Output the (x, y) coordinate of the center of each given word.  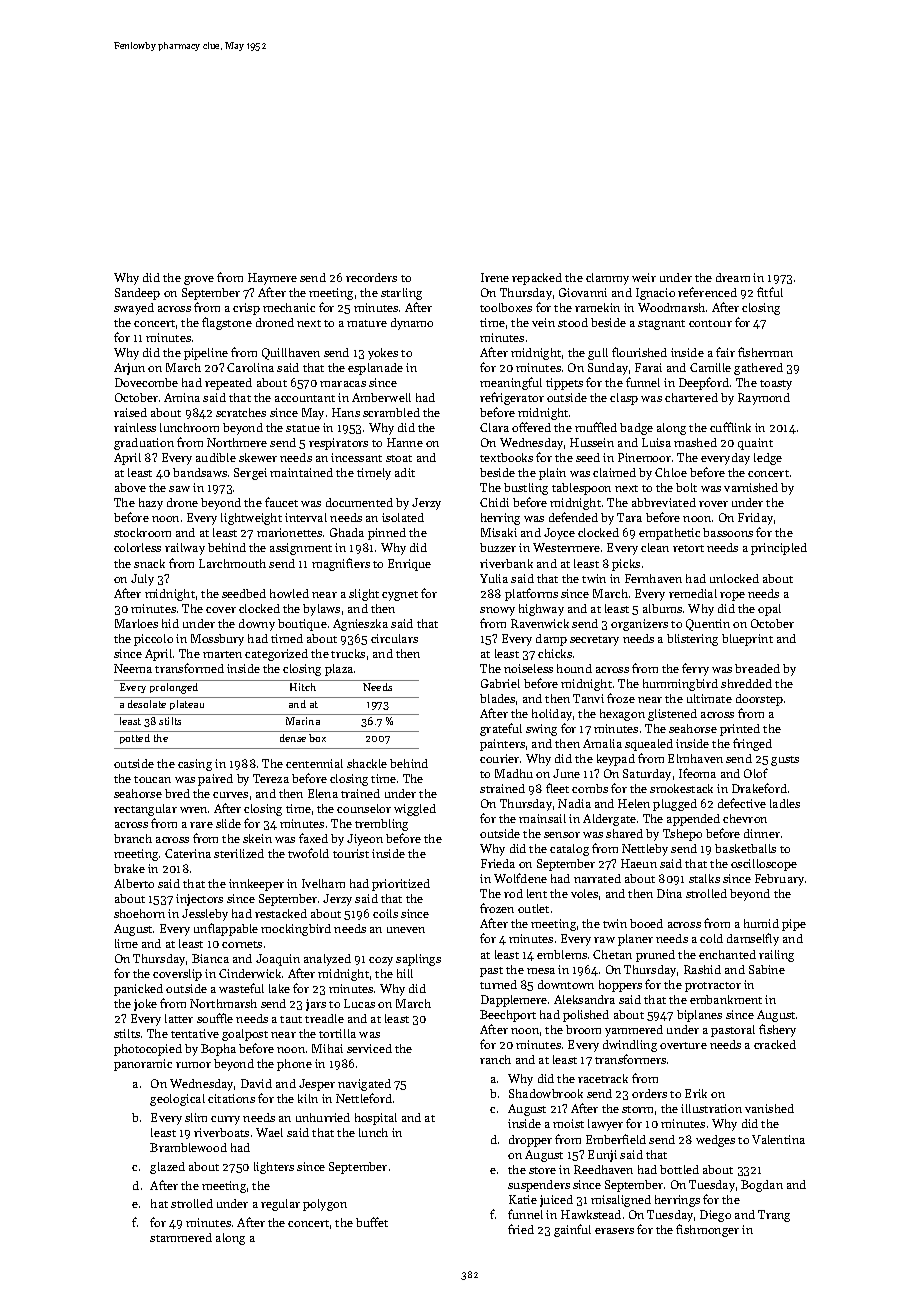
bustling (526, 489)
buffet (372, 1222)
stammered (181, 1237)
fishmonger (707, 1230)
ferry (695, 669)
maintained (301, 472)
